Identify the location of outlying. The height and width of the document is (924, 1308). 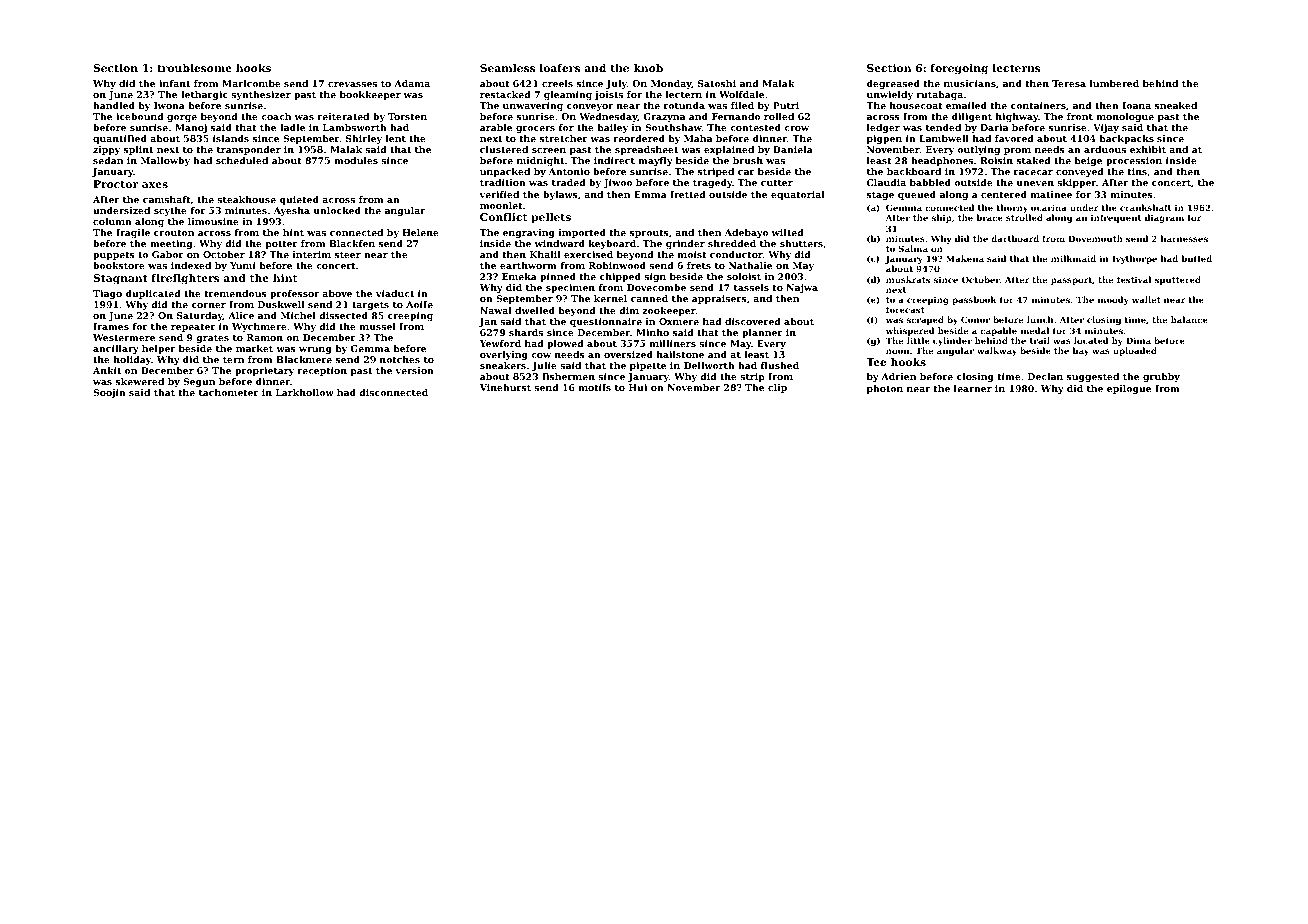
(978, 150).
